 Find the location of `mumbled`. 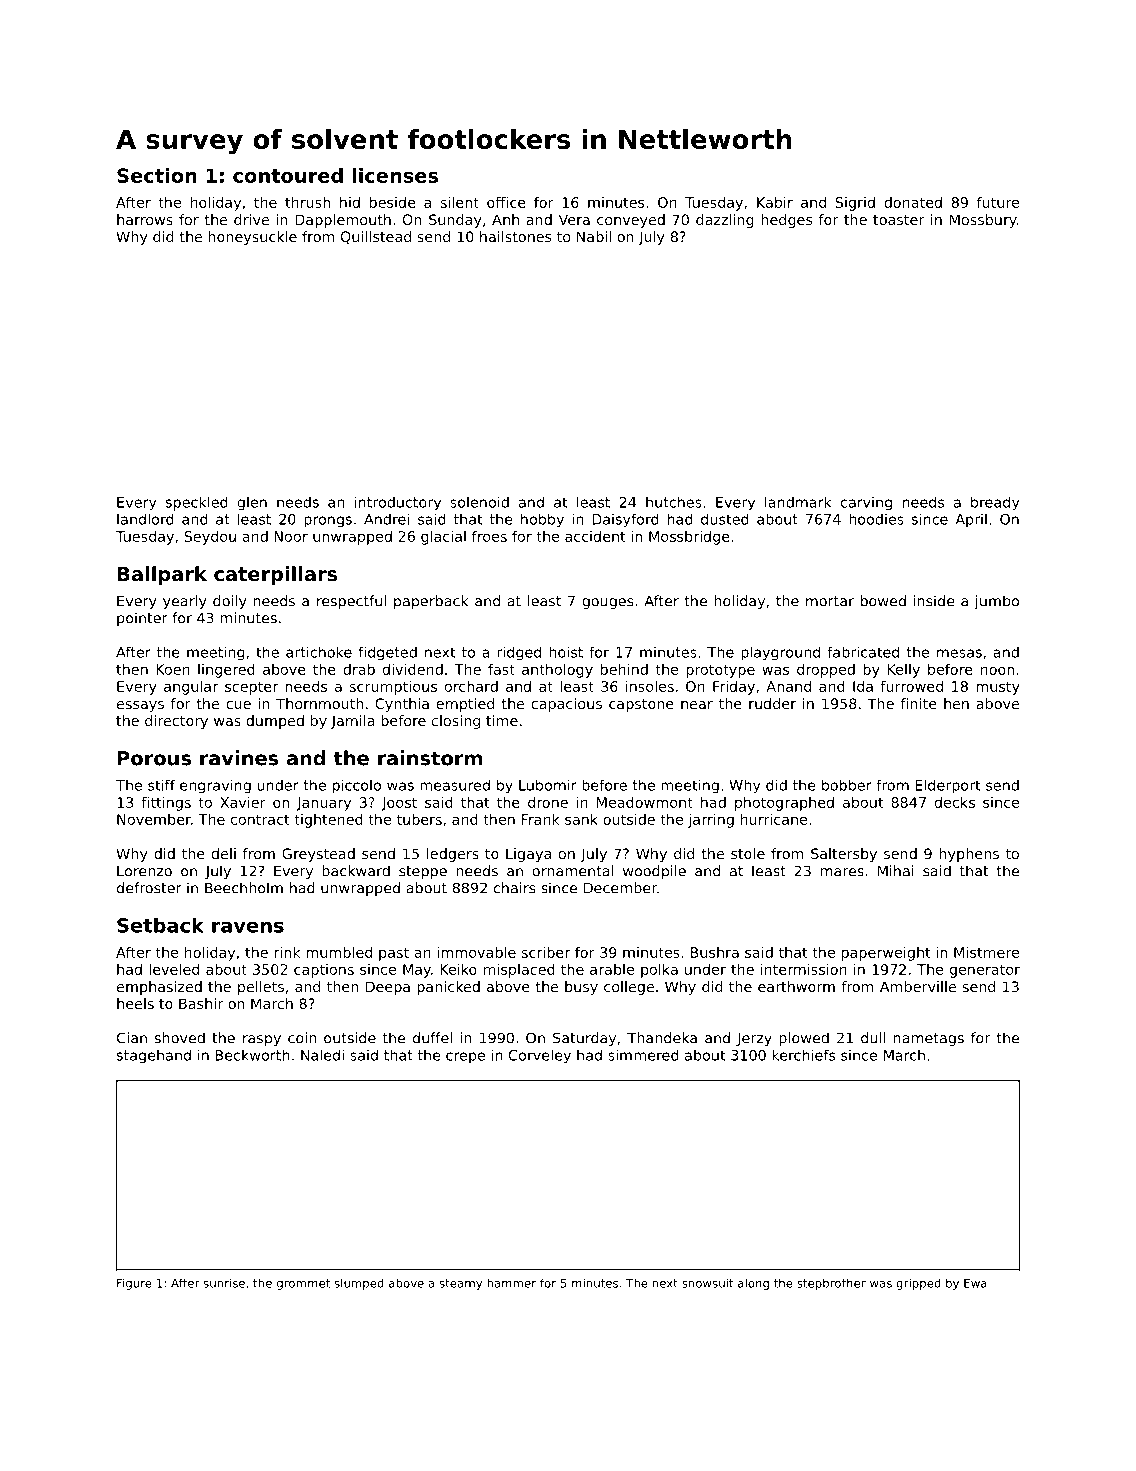

mumbled is located at coordinates (339, 952).
